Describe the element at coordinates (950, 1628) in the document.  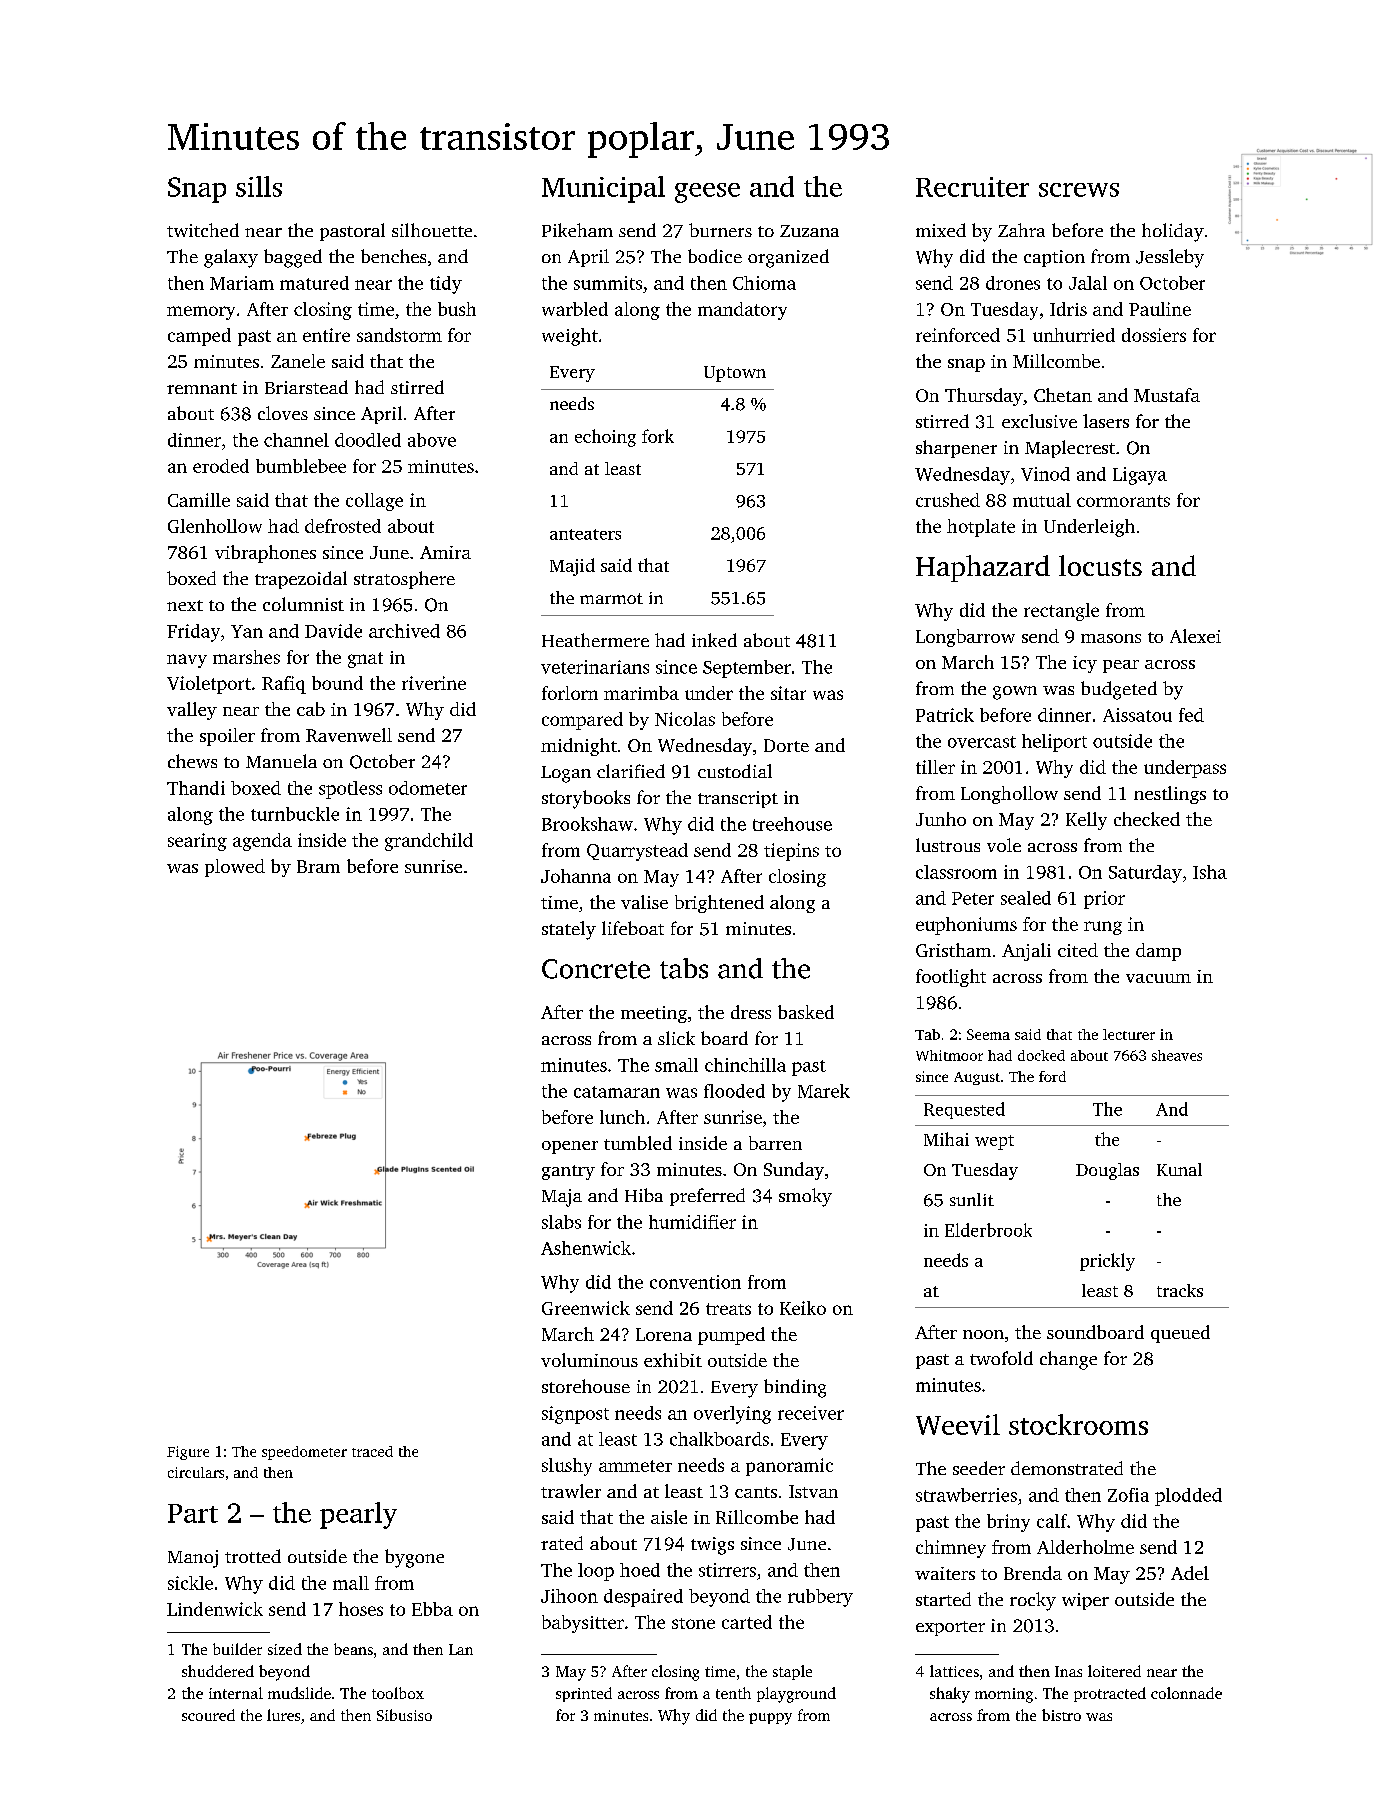
I see `exporter` at that location.
